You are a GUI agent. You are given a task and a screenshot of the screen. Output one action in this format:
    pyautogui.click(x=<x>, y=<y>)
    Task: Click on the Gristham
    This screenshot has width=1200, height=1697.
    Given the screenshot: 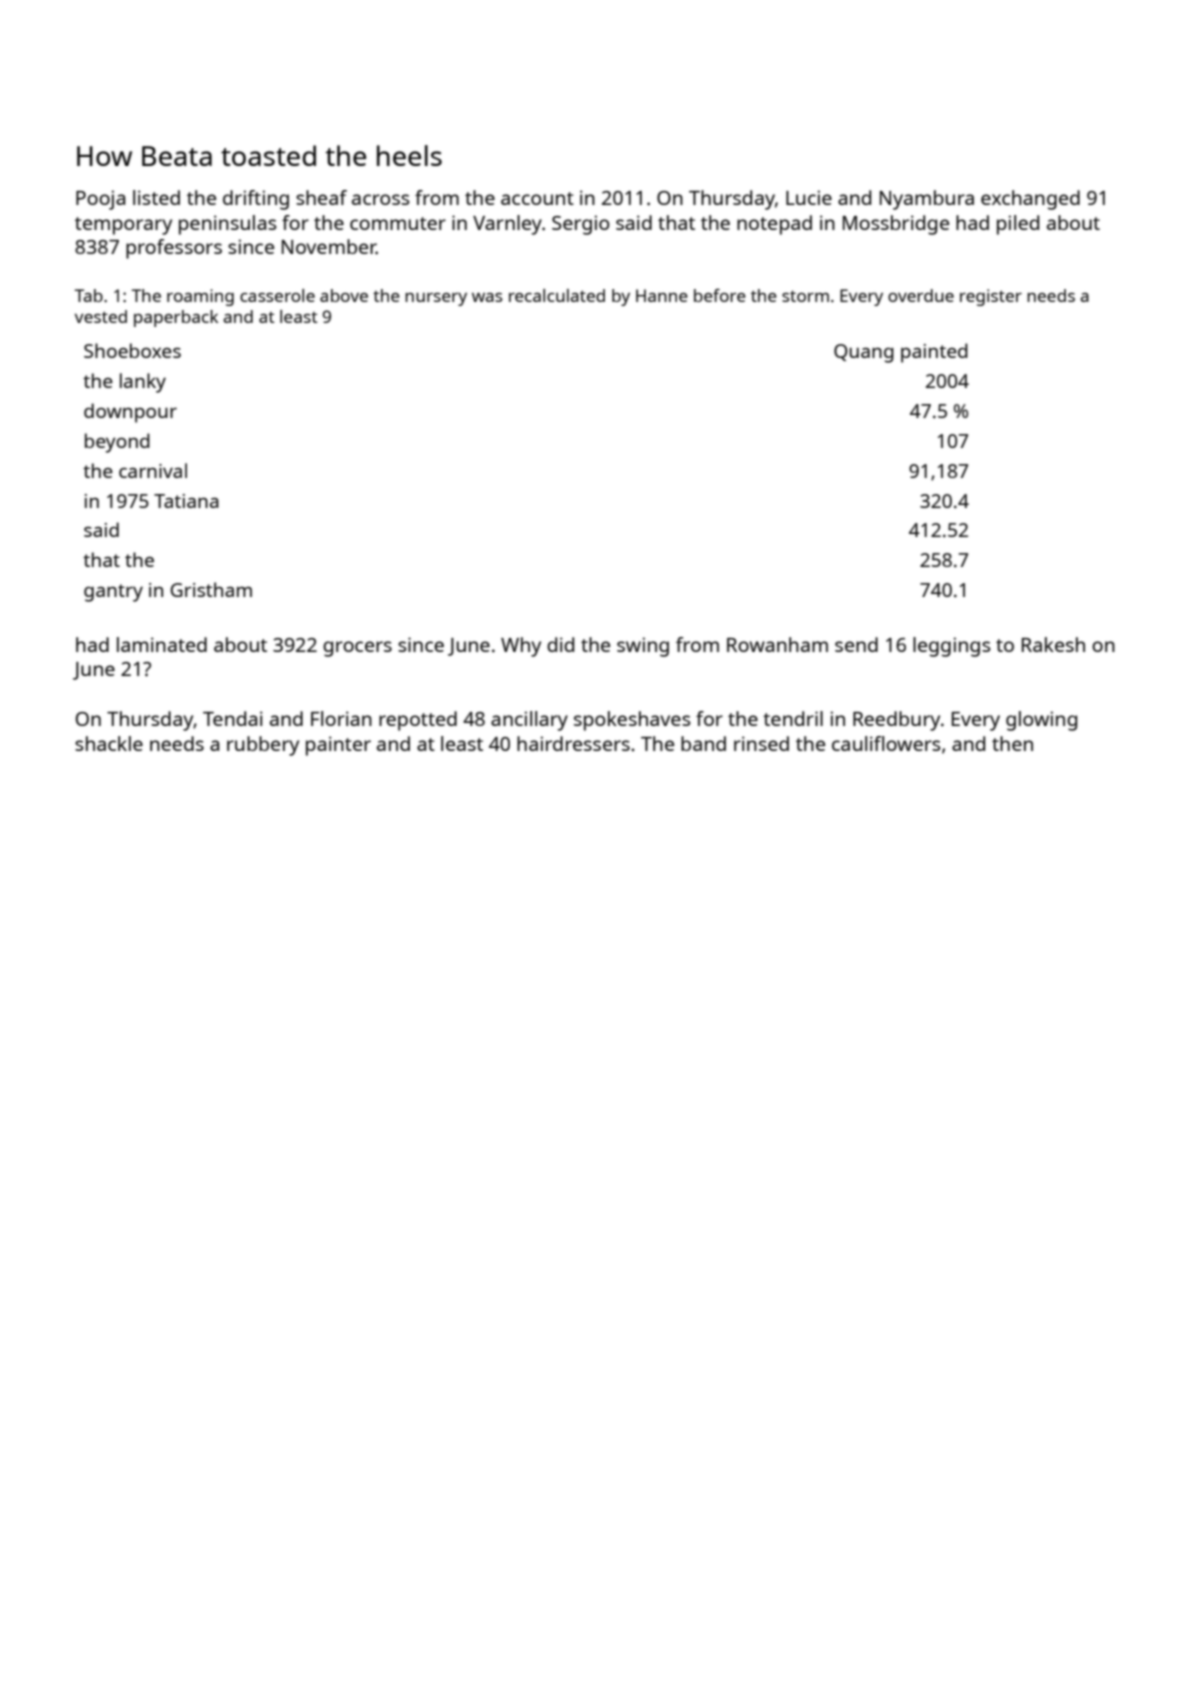 What is the action you would take?
    pyautogui.click(x=211, y=589)
